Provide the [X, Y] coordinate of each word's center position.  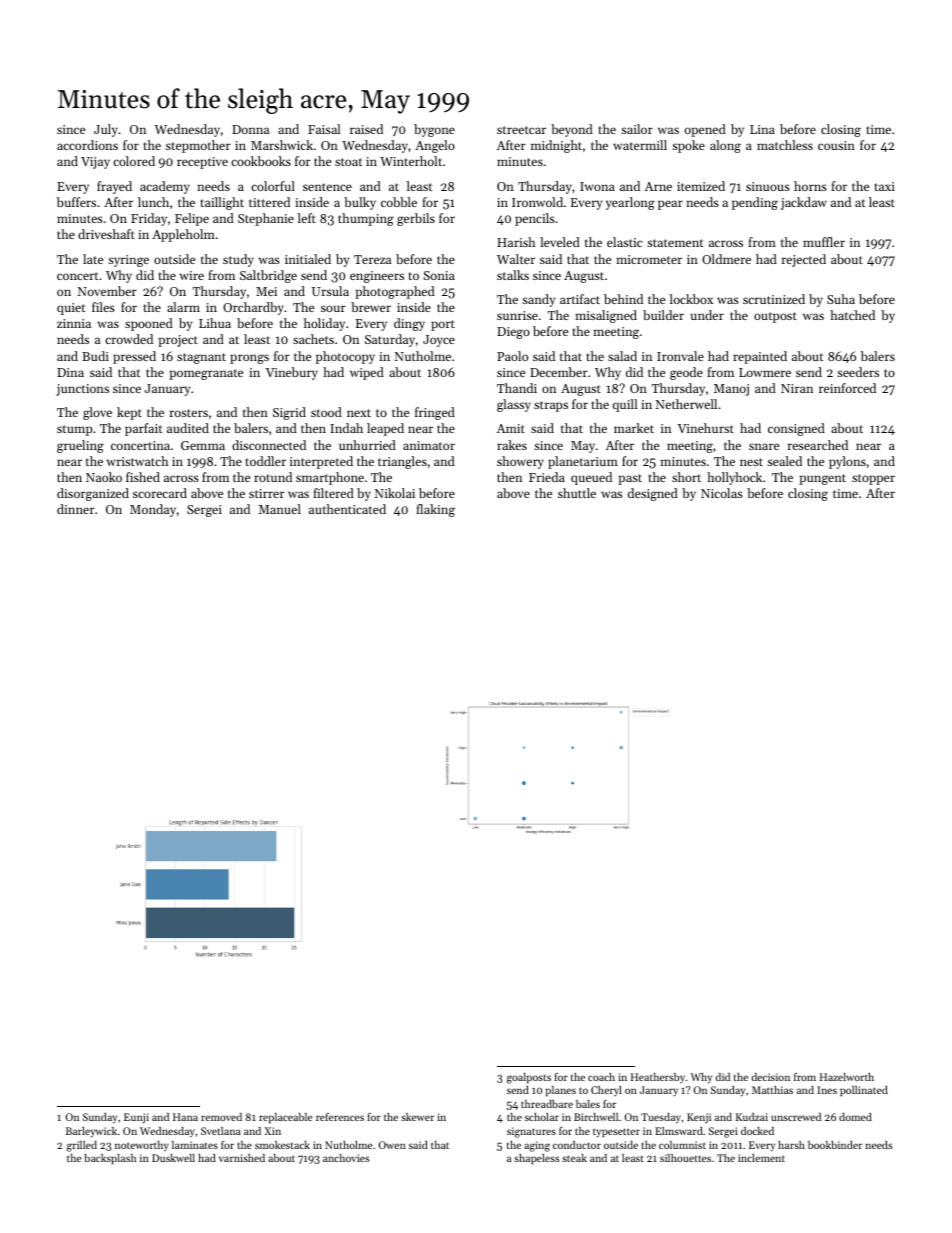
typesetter [616, 1133]
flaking [435, 510]
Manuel [280, 509]
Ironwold [537, 202]
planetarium [583, 462]
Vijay [95, 163]
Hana [185, 1117]
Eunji [136, 1118]
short [686, 477]
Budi [95, 356]
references [340, 1117]
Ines [827, 1090]
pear [670, 205]
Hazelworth [847, 1077]
